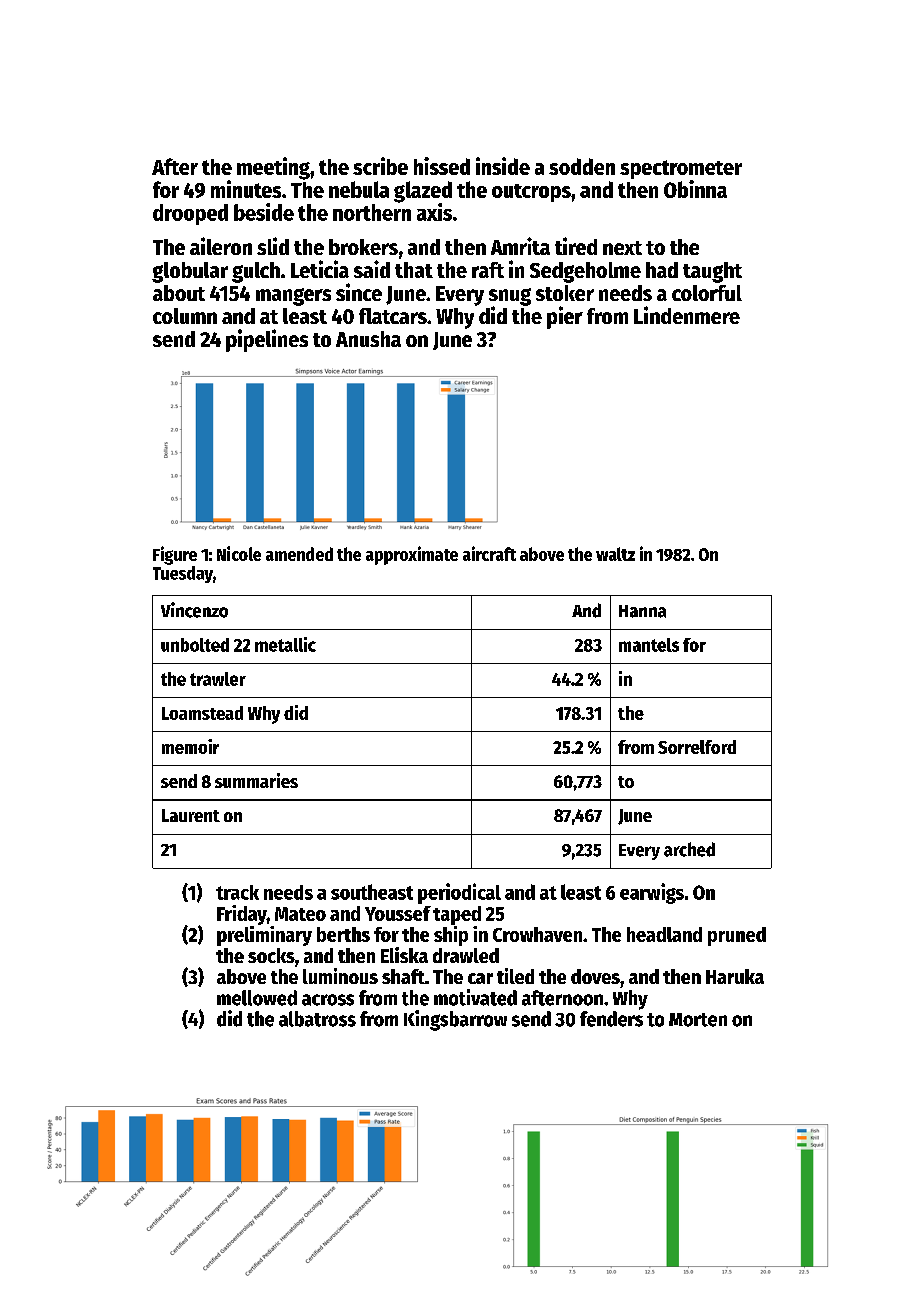 The height and width of the screenshot is (1311, 924). What do you see at coordinates (264, 212) in the screenshot?
I see `beside` at bounding box center [264, 212].
